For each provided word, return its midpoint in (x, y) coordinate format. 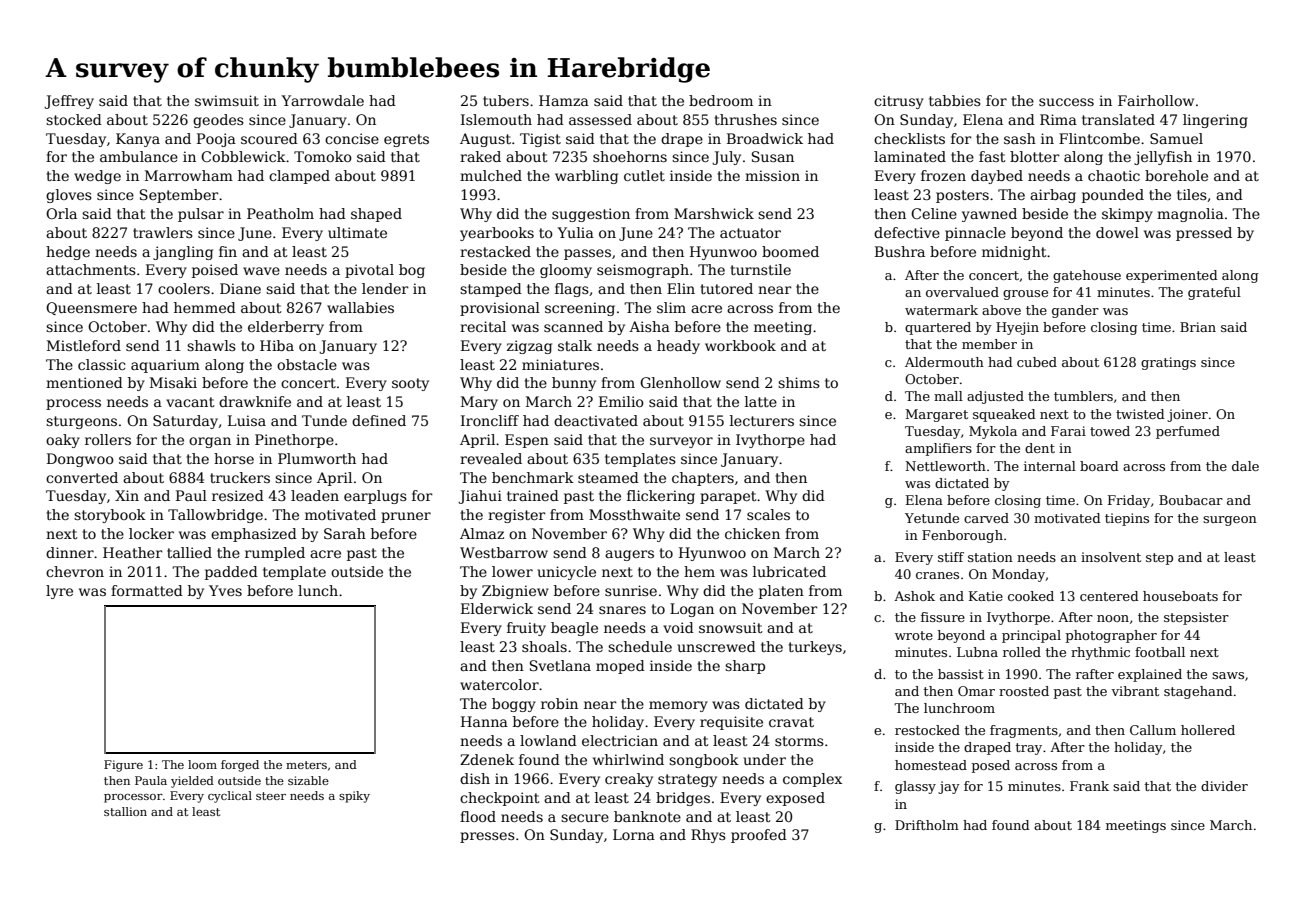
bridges (683, 799)
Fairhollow (1156, 100)
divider (1224, 786)
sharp (745, 667)
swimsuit (227, 100)
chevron (75, 571)
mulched (491, 175)
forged (240, 766)
